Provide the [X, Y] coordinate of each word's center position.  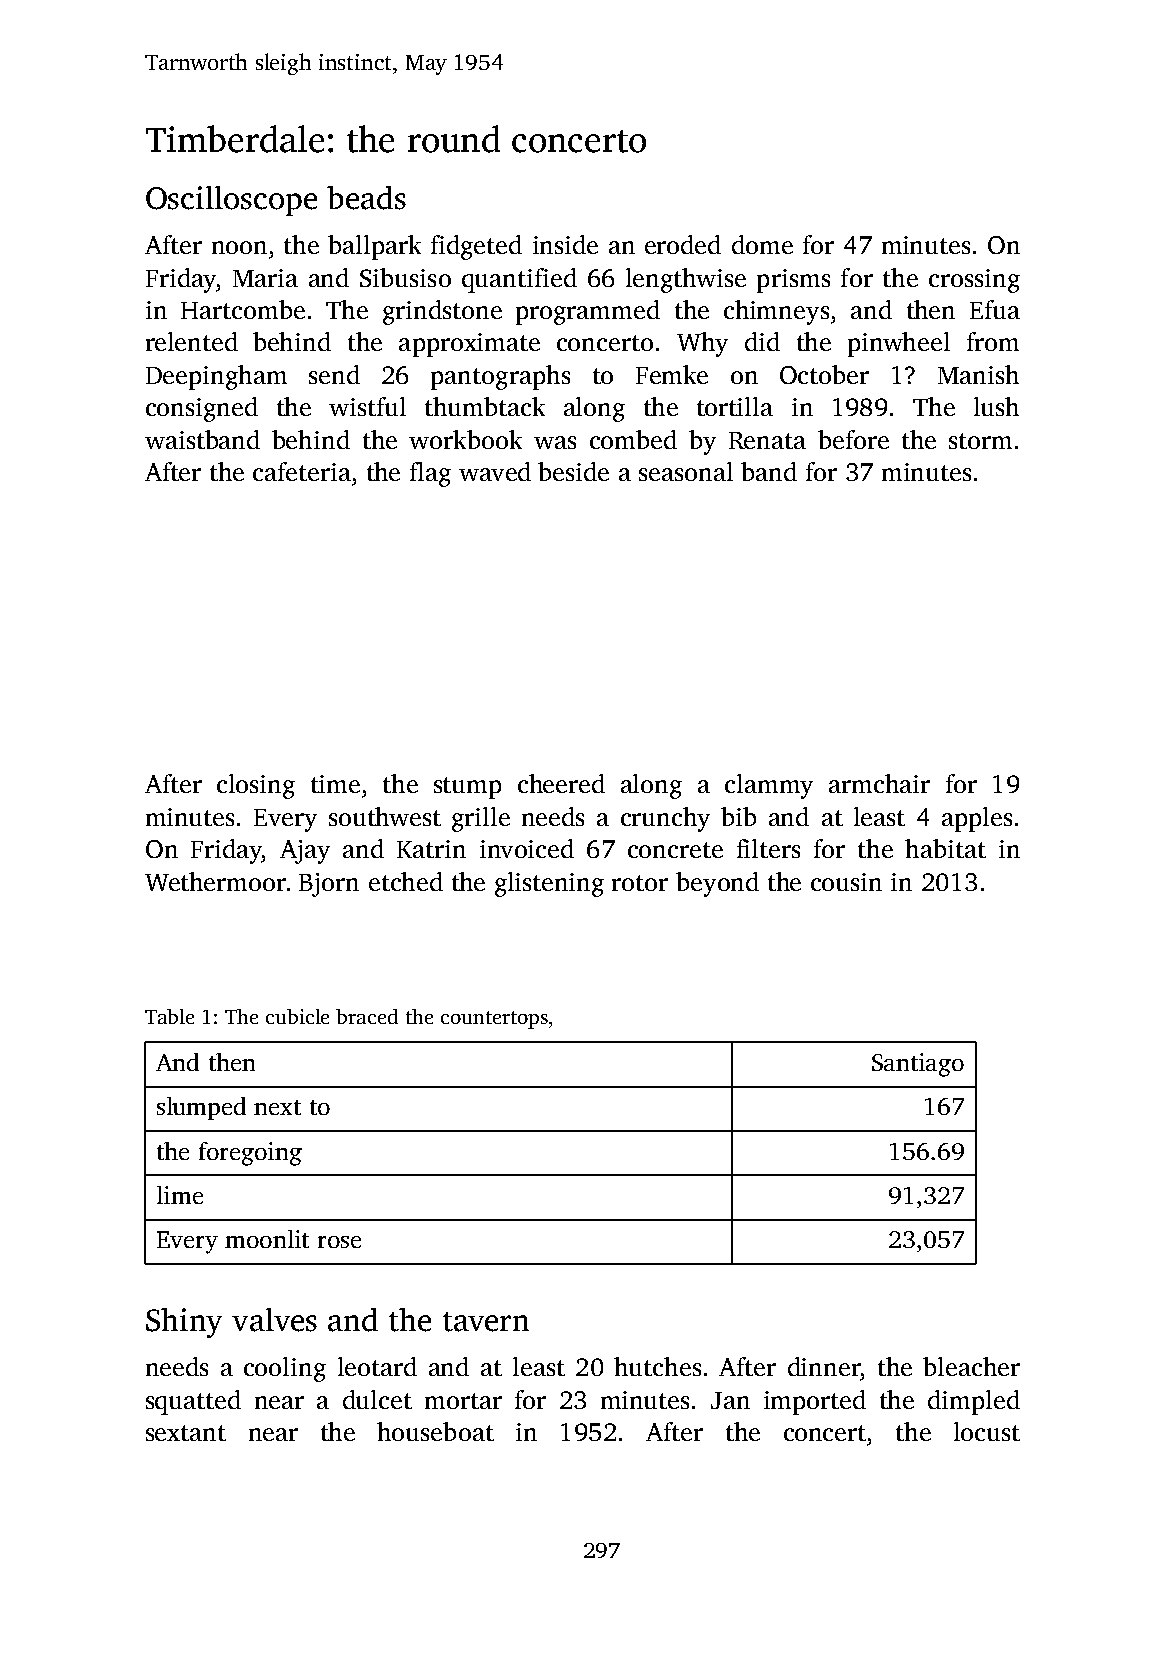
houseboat [435, 1431]
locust [987, 1431]
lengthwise [686, 280]
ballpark [374, 247]
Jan [730, 1400]
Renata [767, 440]
